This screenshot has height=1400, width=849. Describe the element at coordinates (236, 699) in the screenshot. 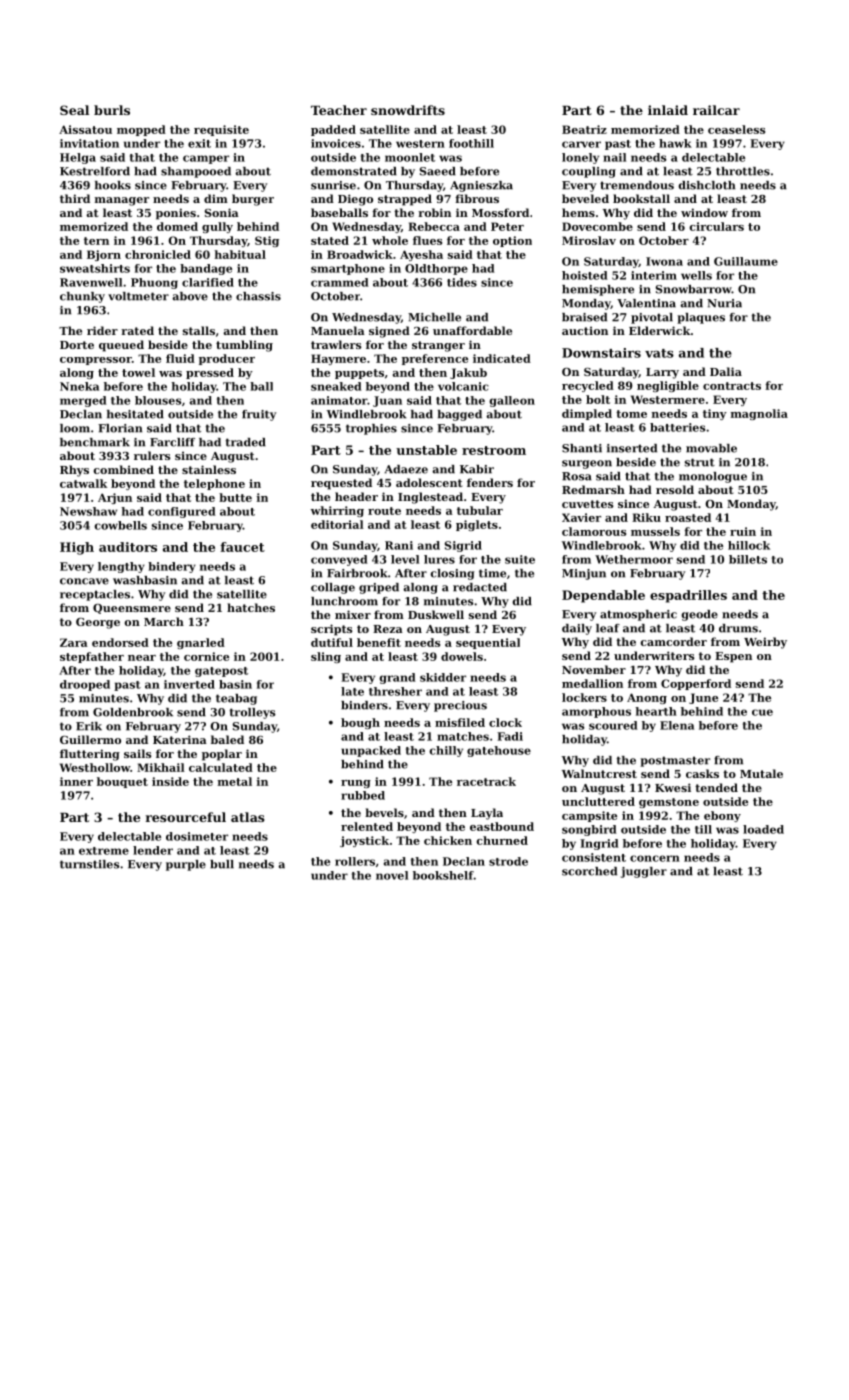

I see `teabag` at that location.
